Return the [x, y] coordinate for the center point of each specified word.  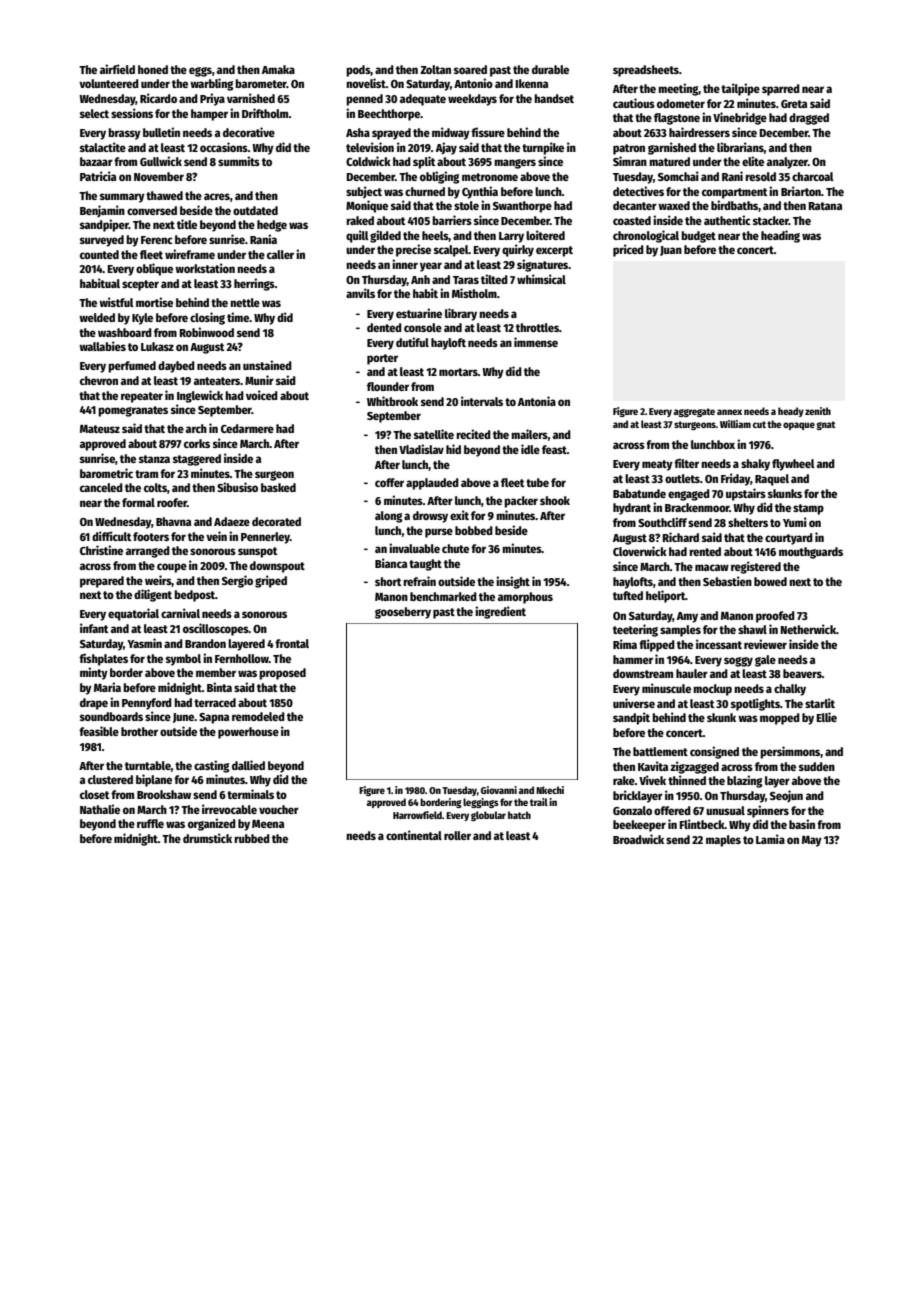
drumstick [207, 838]
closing [207, 318]
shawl [752, 629]
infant [94, 628]
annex [729, 412]
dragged [809, 119]
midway [451, 133]
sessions [132, 113]
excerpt [554, 251]
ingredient [500, 612]
